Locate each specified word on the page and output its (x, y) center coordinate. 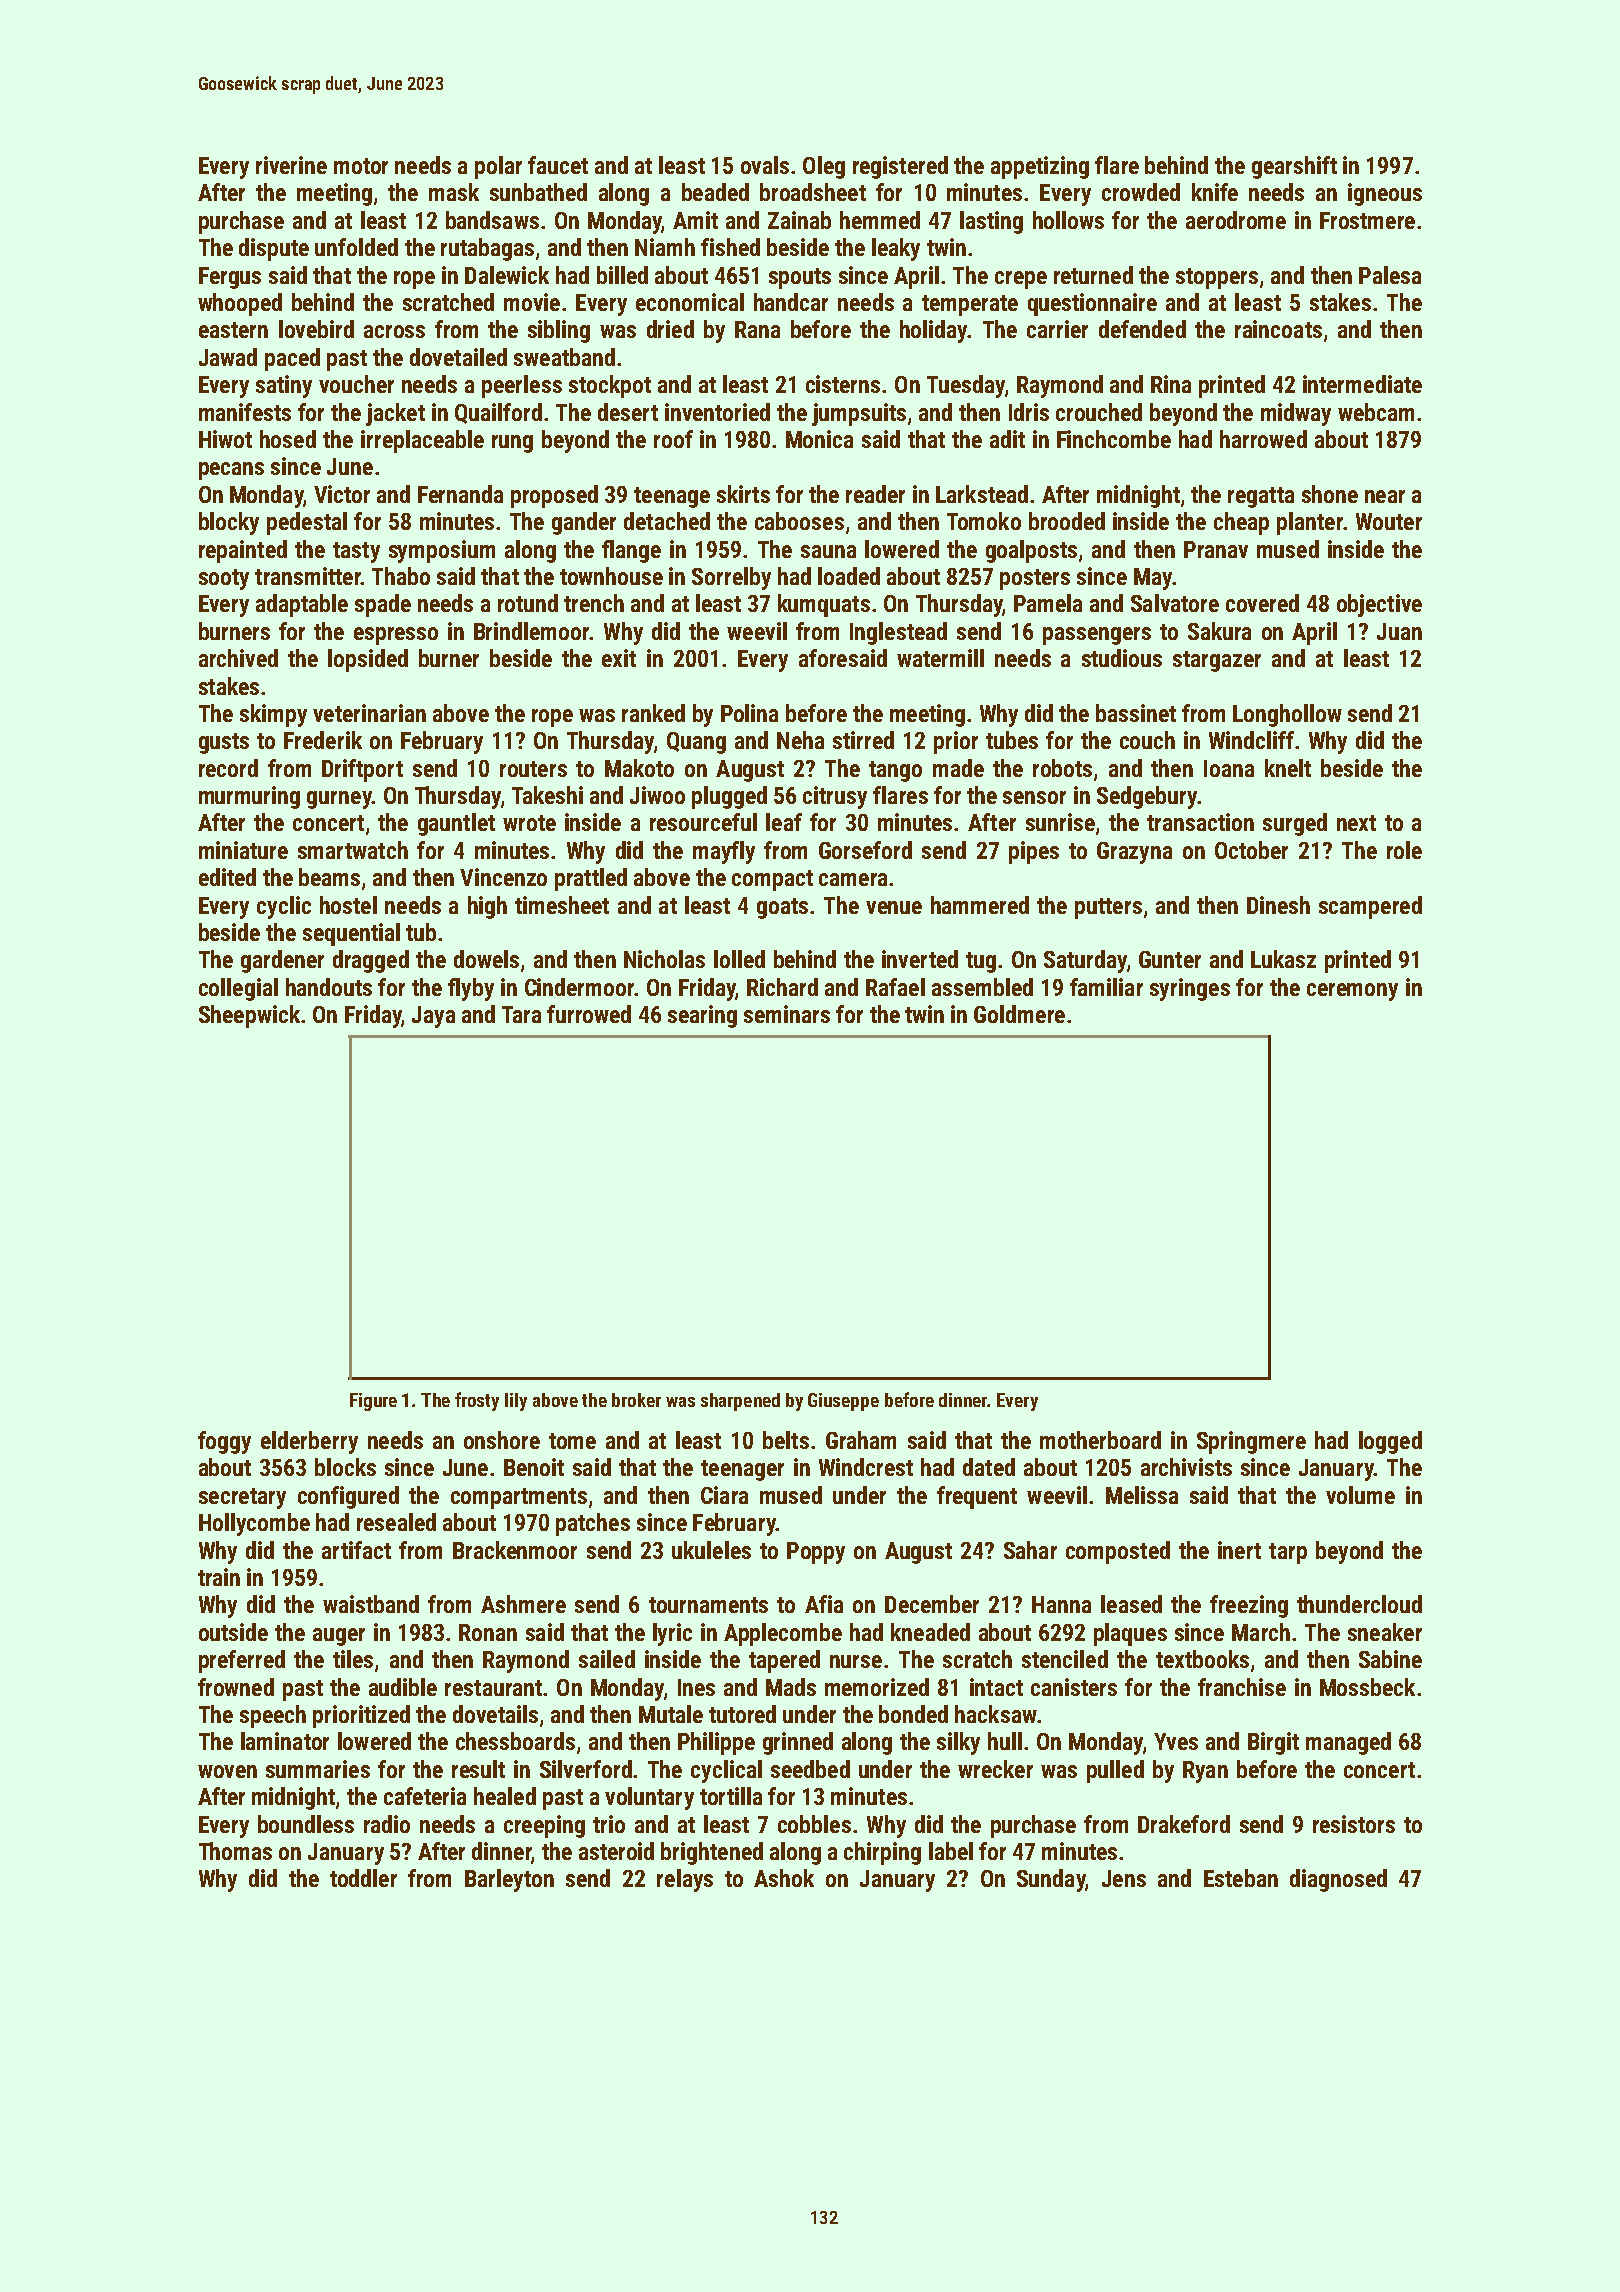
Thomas (235, 1851)
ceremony (1352, 992)
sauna (828, 551)
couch (1147, 740)
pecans (231, 471)
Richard (782, 987)
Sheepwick (249, 1016)
